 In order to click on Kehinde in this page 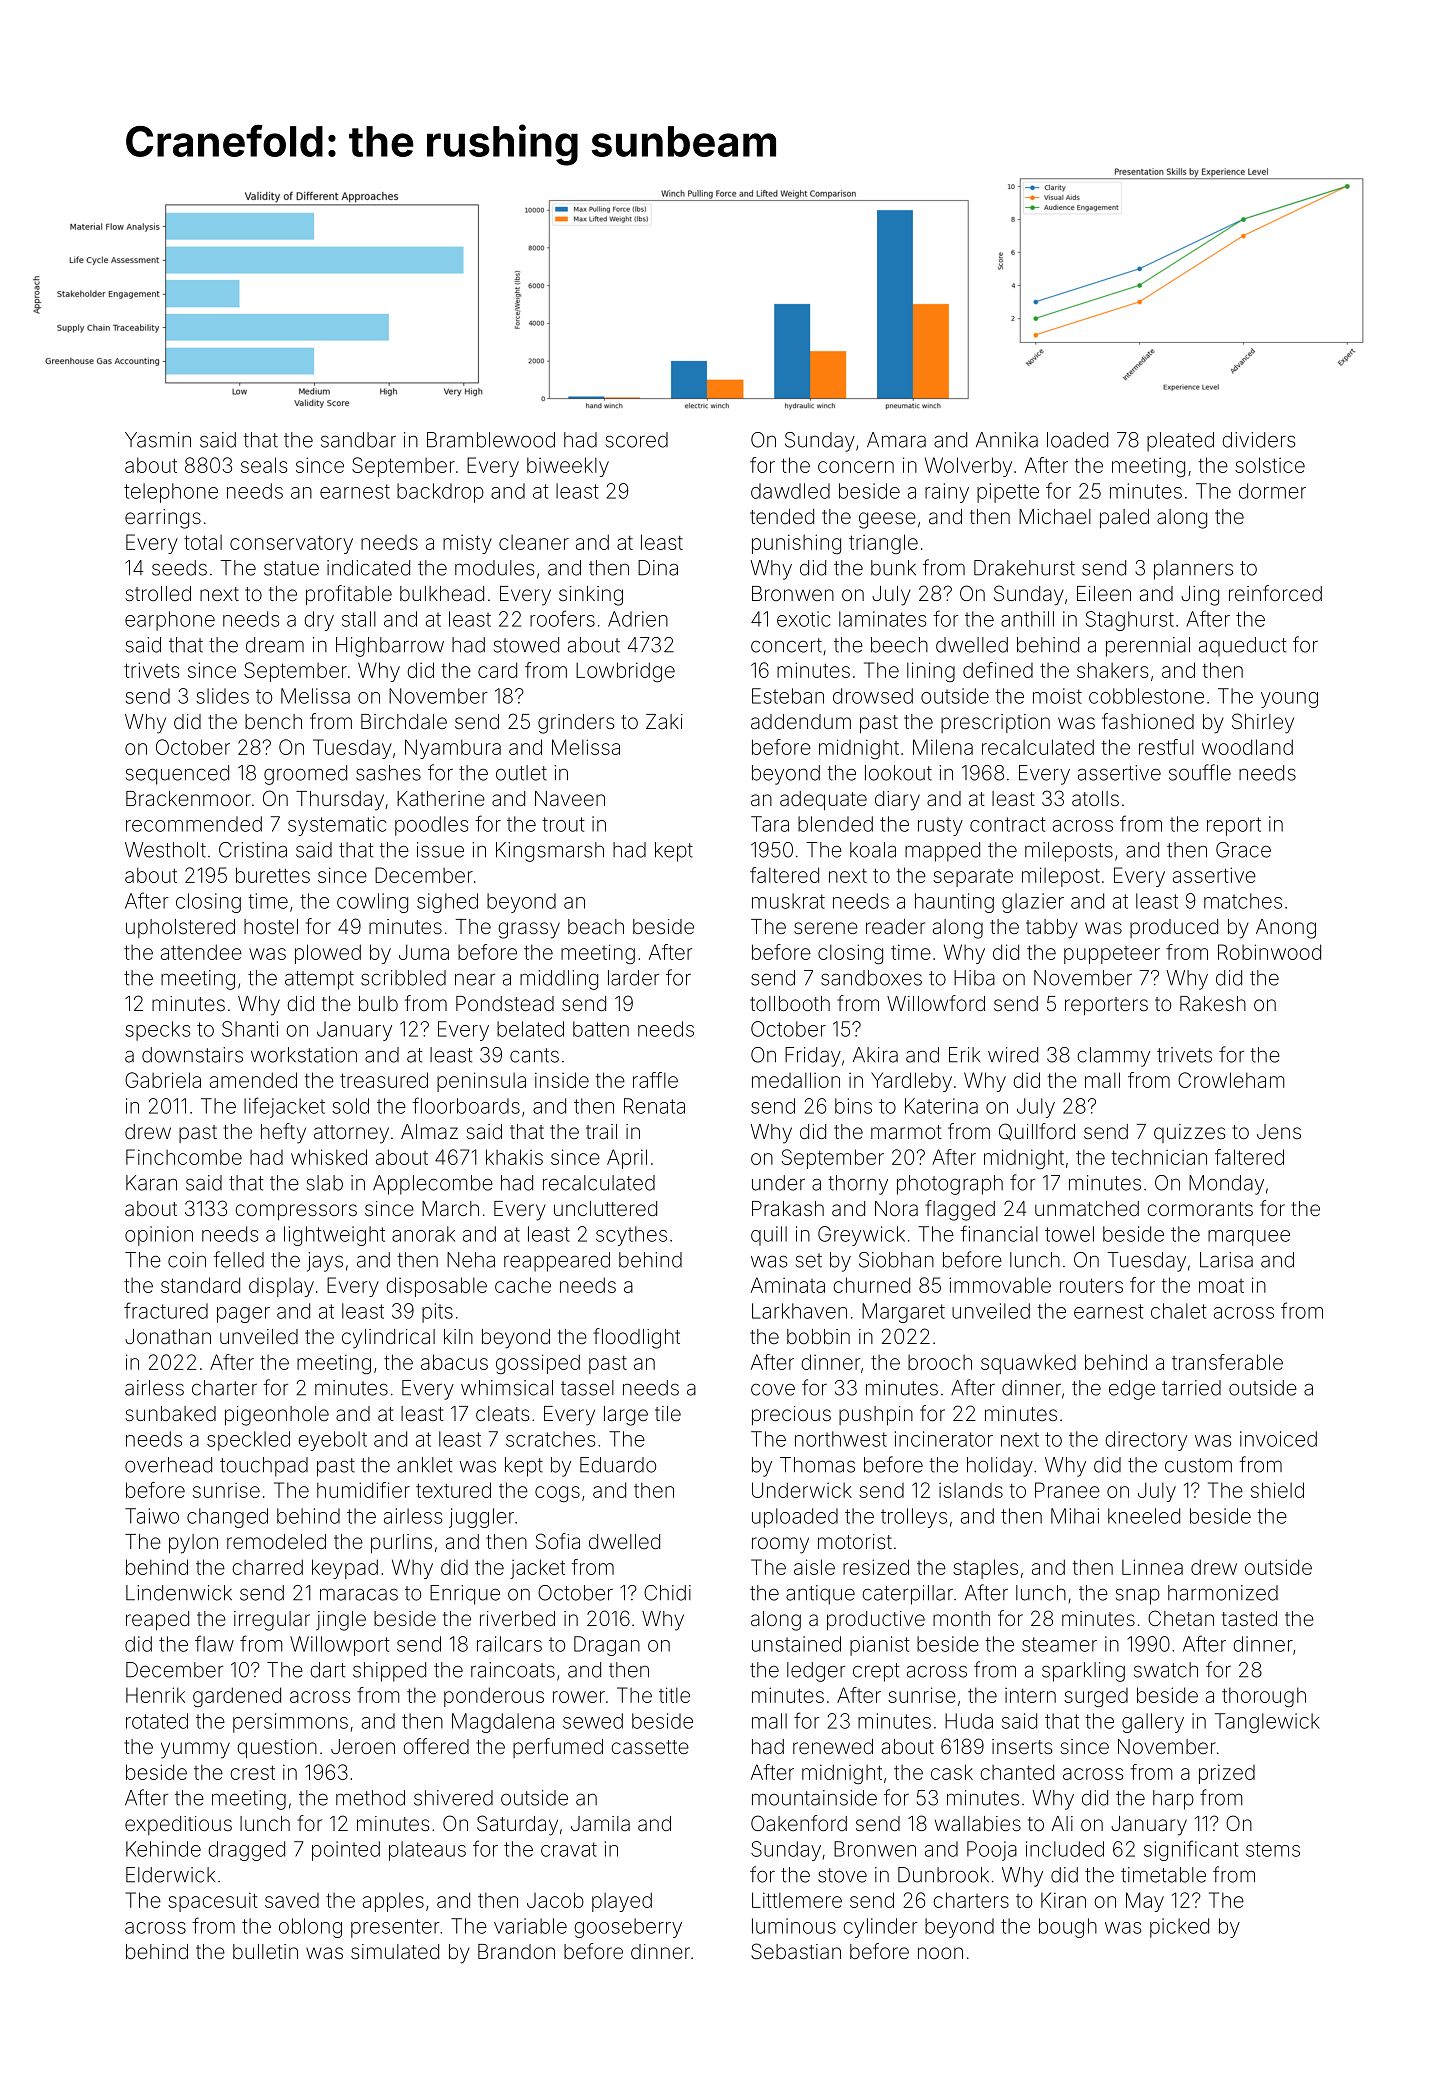, I will do `click(163, 1849)`.
